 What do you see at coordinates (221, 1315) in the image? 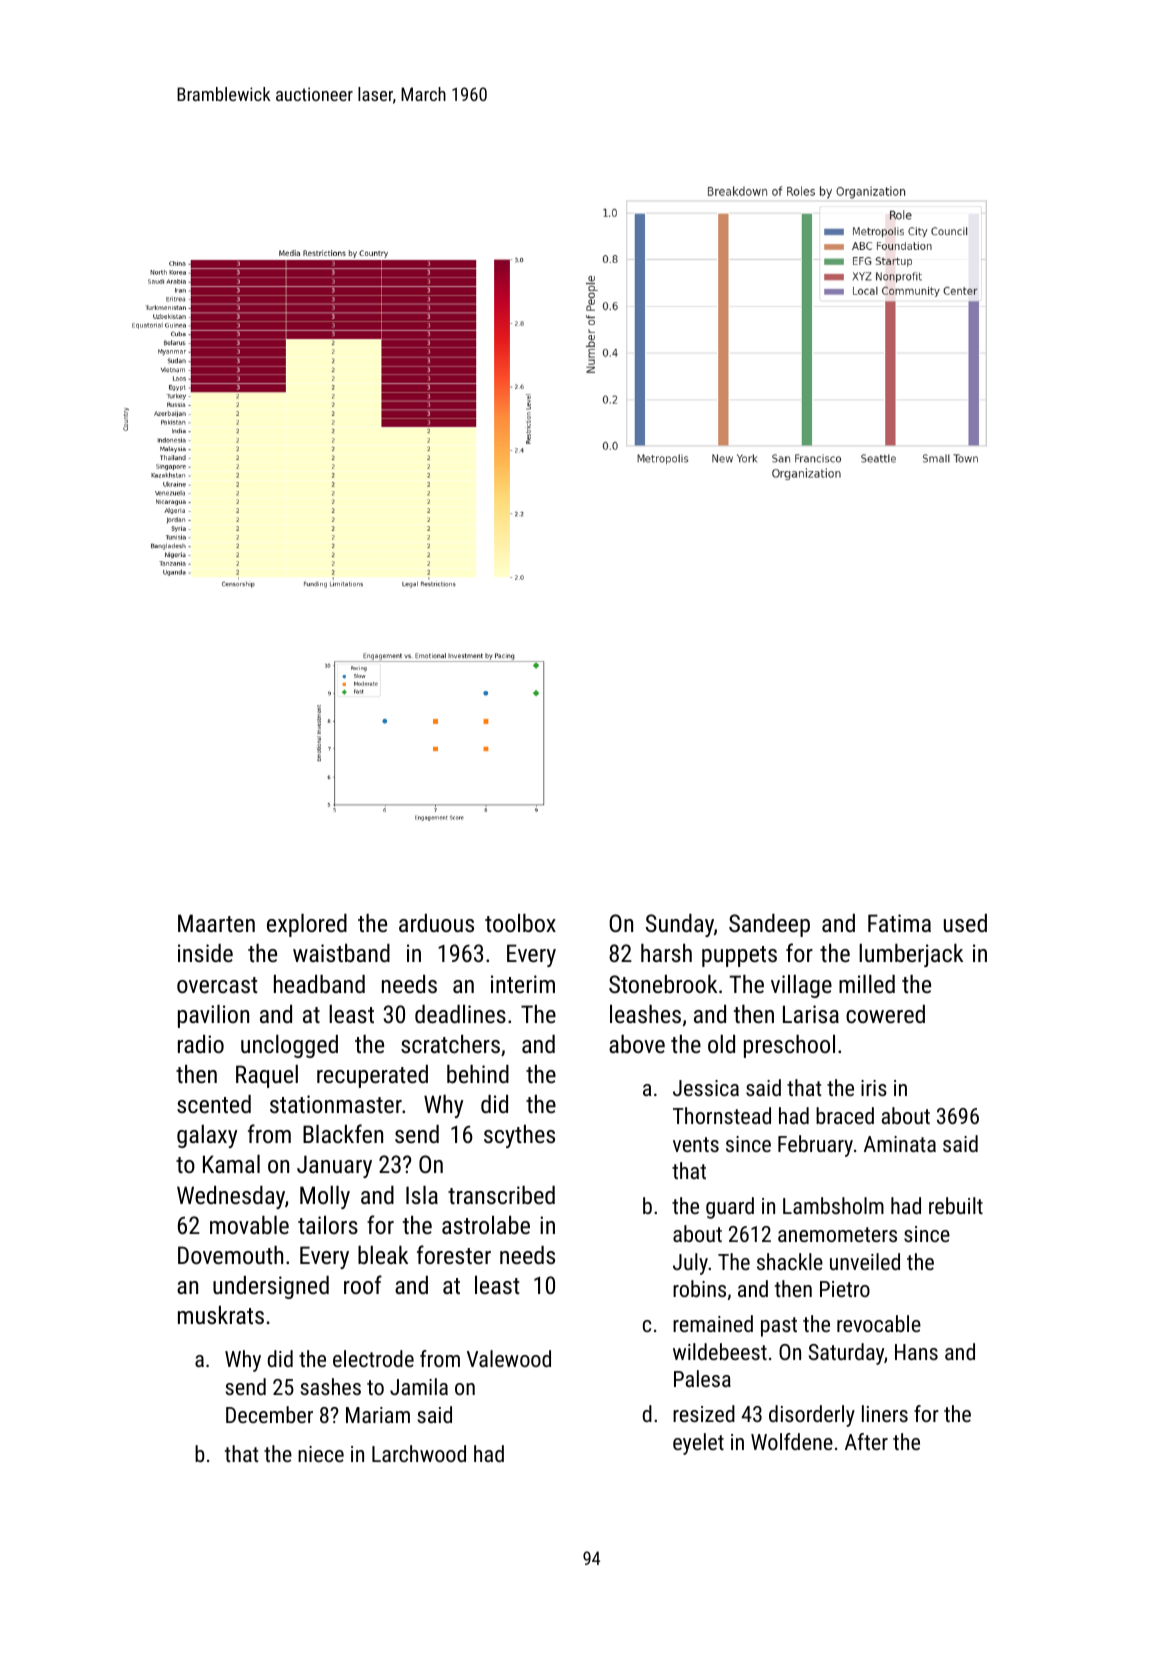
I see `muskrats` at bounding box center [221, 1315].
